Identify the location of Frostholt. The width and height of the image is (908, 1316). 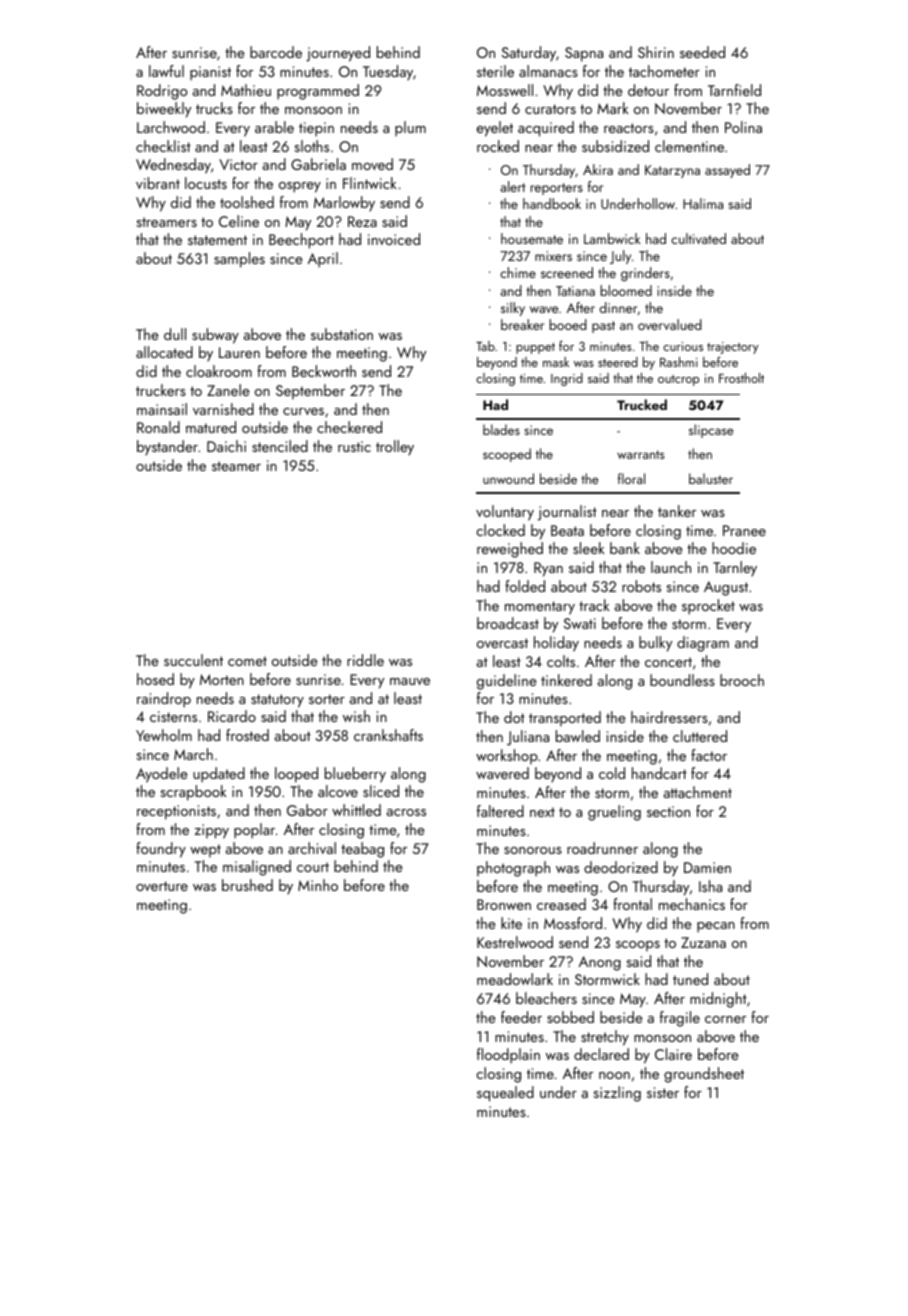
(741, 378).
